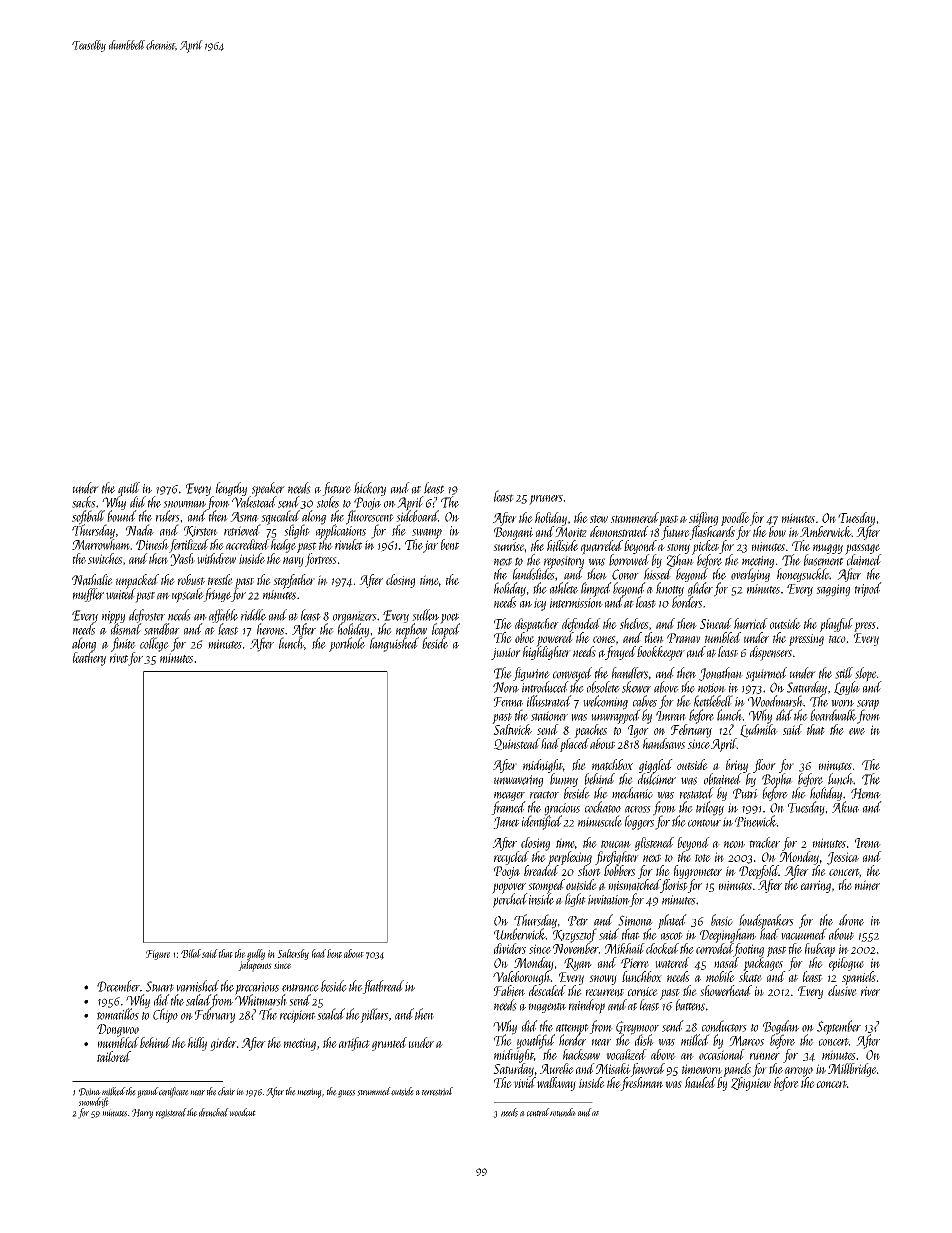 This page has height=1233, width=952. I want to click on Kirsten, so click(201, 531).
